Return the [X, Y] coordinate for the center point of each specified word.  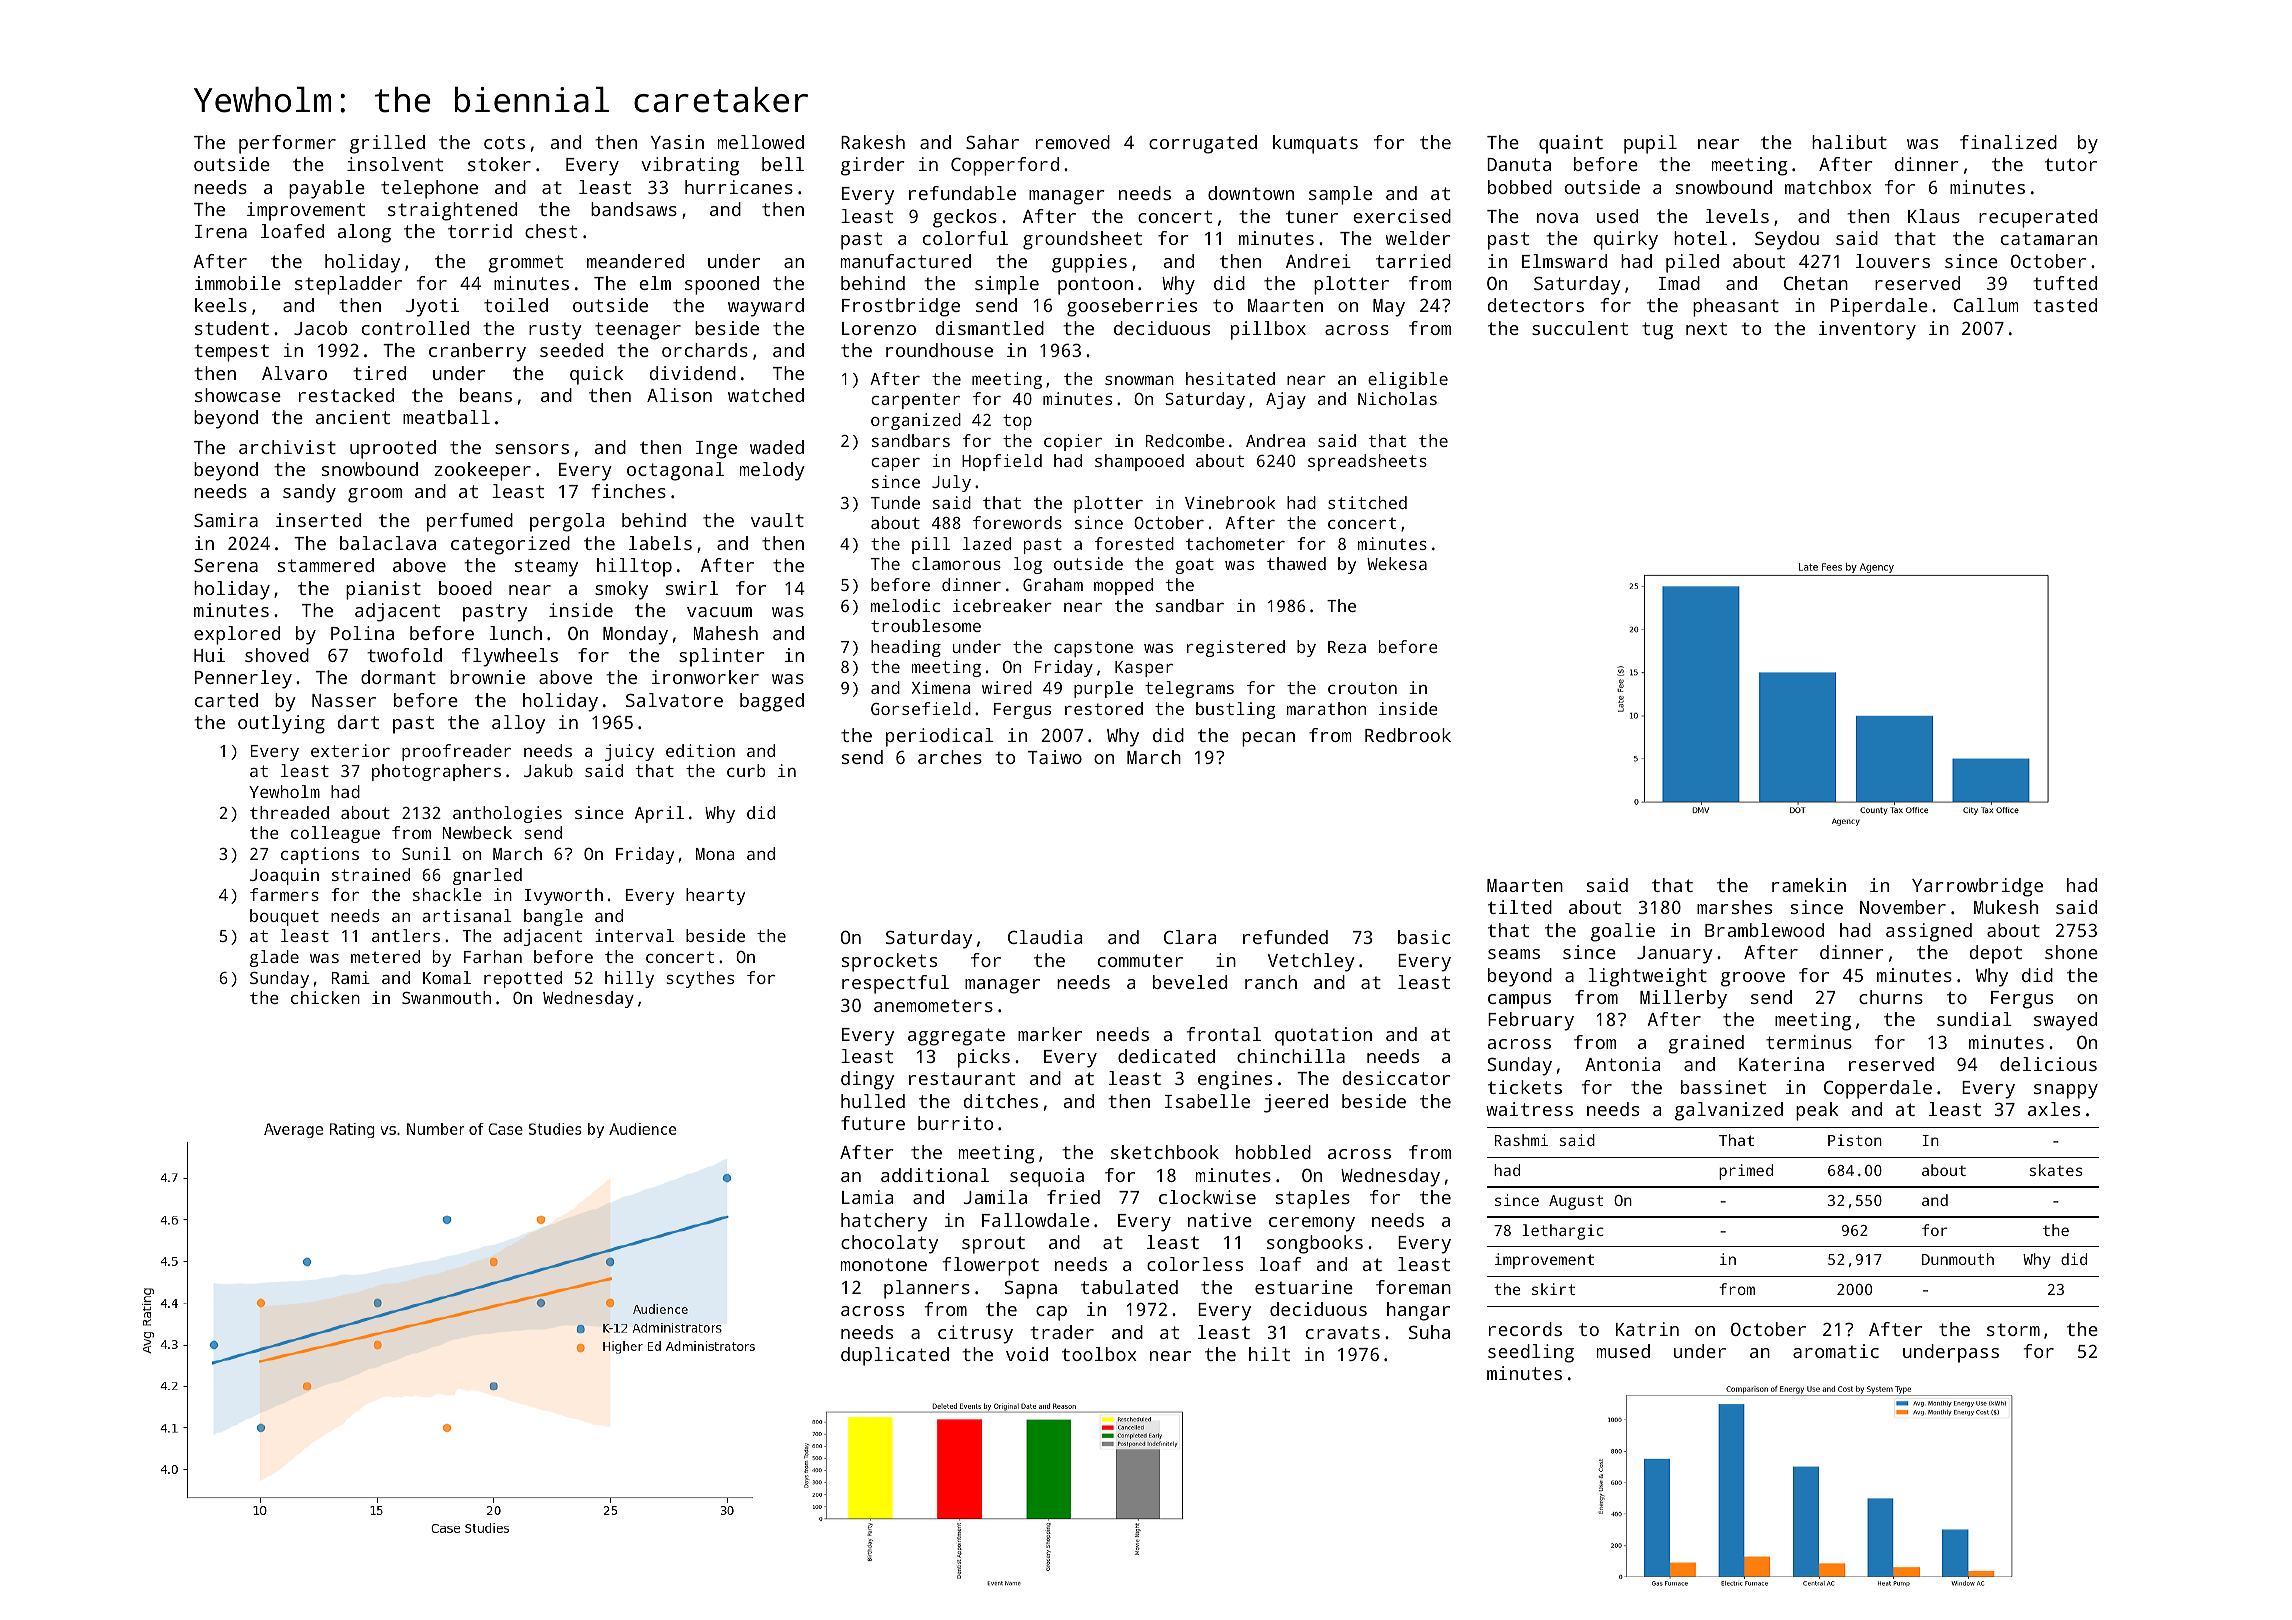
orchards [705, 350]
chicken [325, 997]
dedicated [1166, 1056]
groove [1753, 979]
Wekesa [1397, 563]
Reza [1347, 647]
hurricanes [739, 187]
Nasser [344, 700]
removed [1073, 142]
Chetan [1816, 283]
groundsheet [1082, 240]
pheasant [1736, 307]
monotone [884, 1264]
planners [927, 1289]
